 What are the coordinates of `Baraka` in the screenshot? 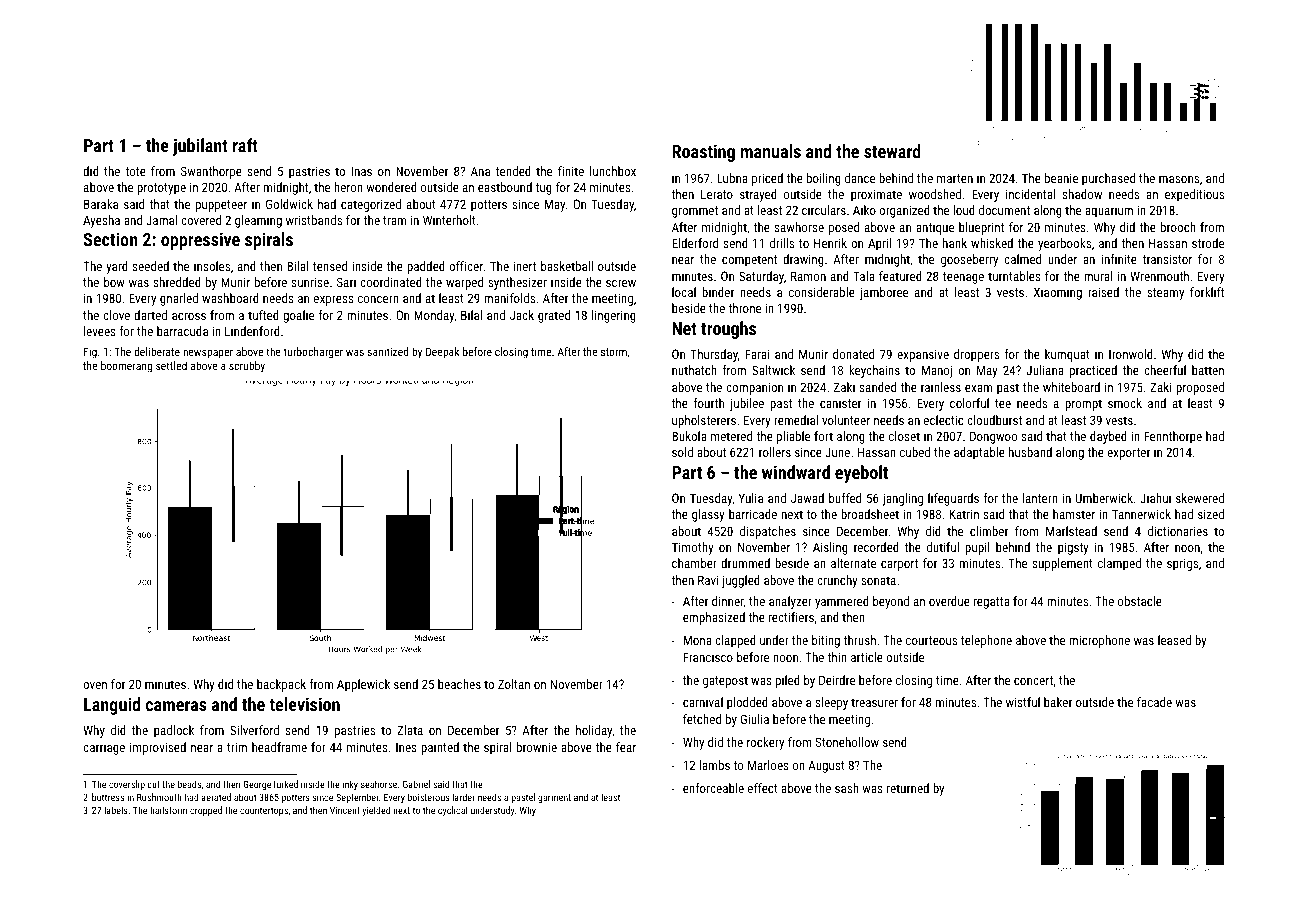 It's located at (101, 204).
